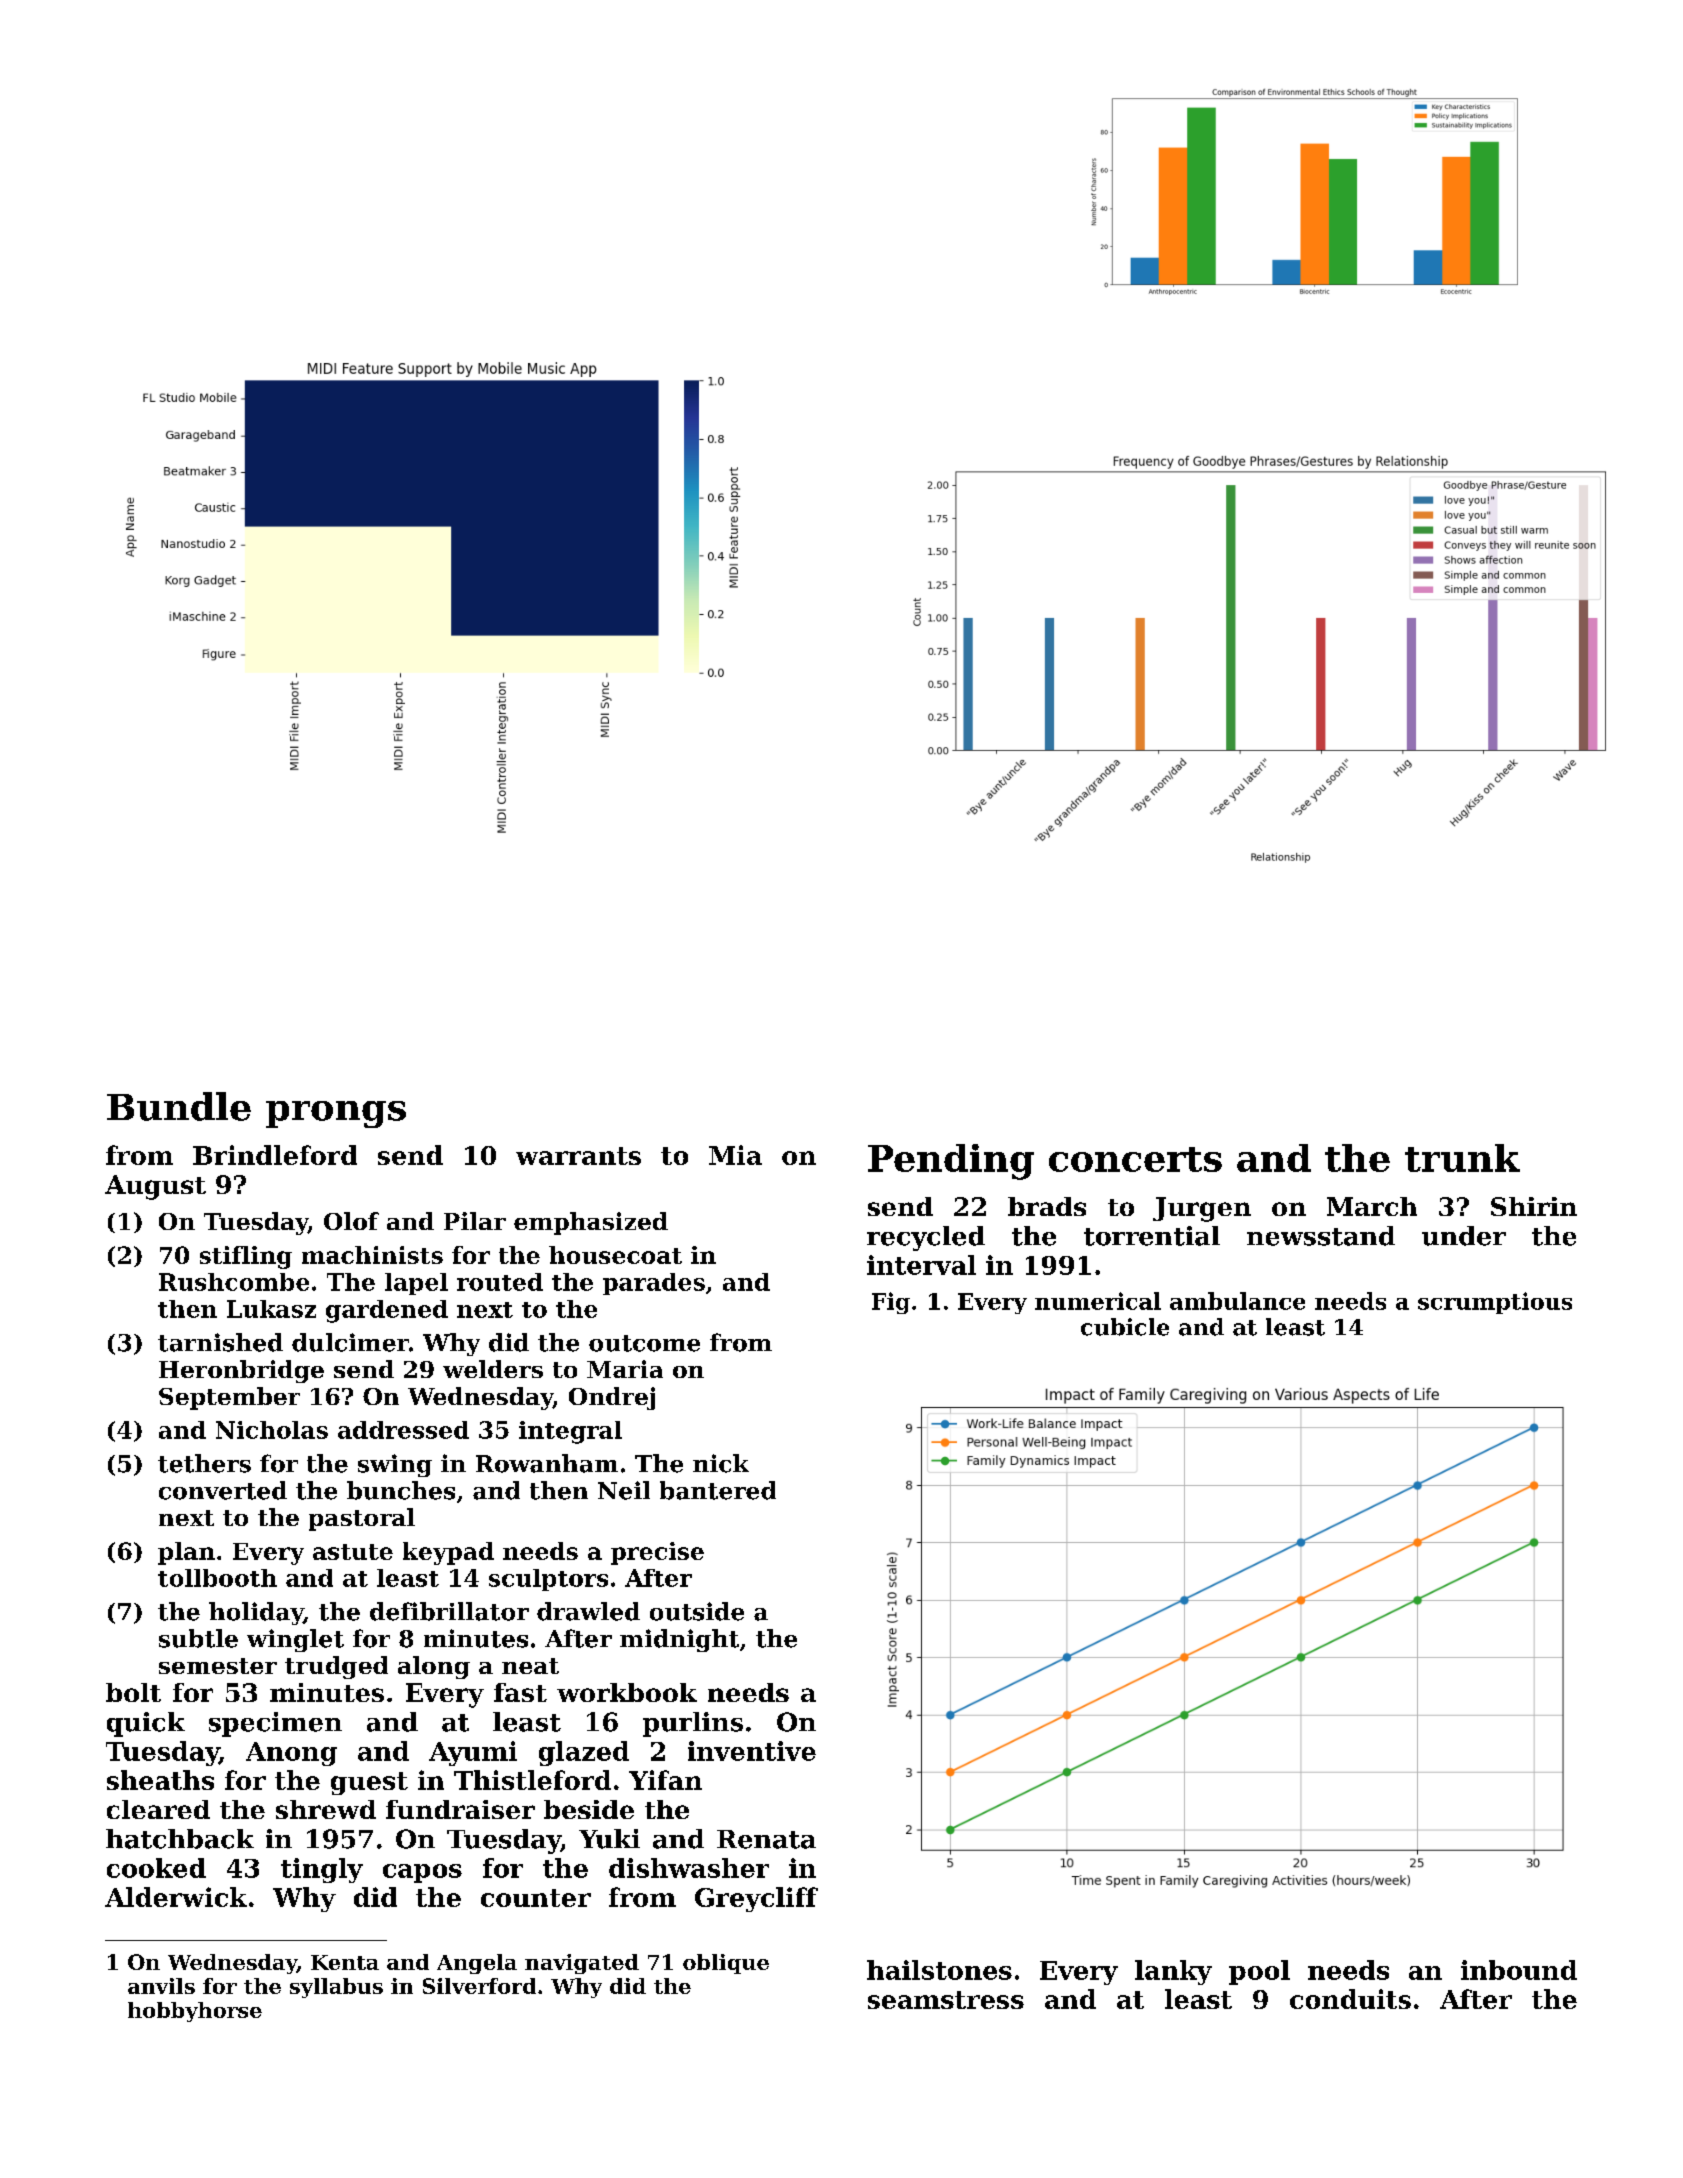  Describe the element at coordinates (946, 2000) in the document. I see `seamstress` at that location.
